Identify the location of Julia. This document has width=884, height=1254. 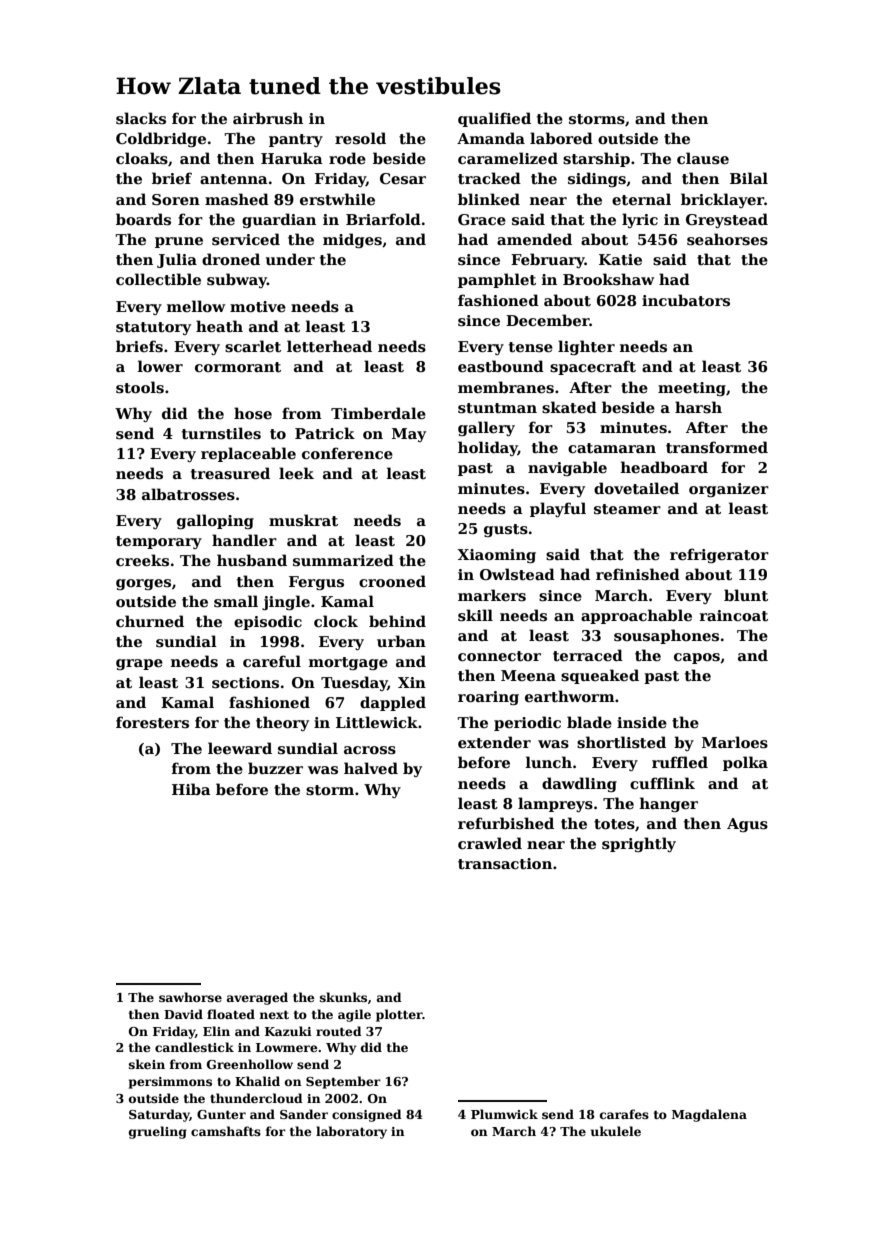
(177, 260).
